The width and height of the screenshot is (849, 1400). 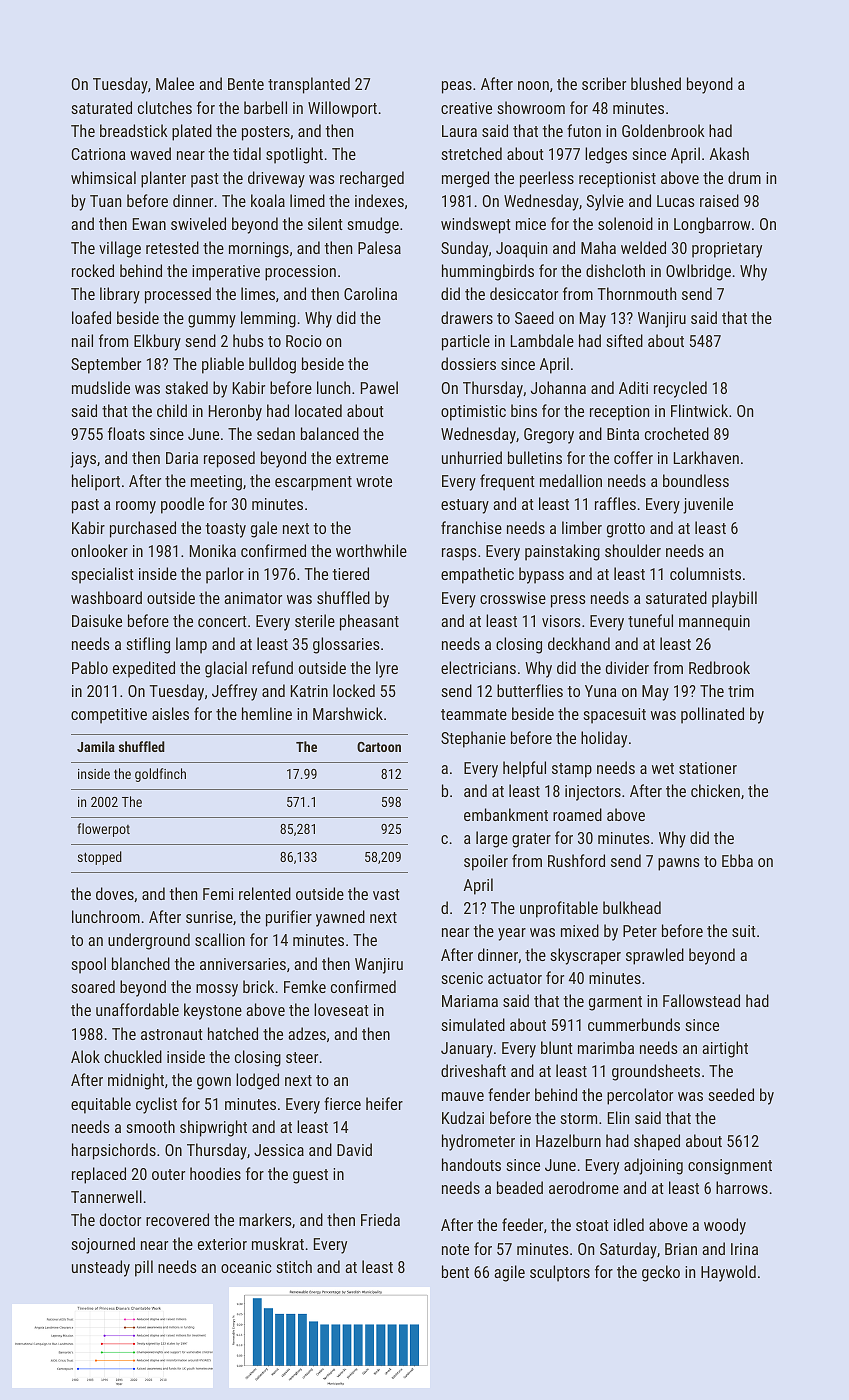 I want to click on nail, so click(x=82, y=340).
